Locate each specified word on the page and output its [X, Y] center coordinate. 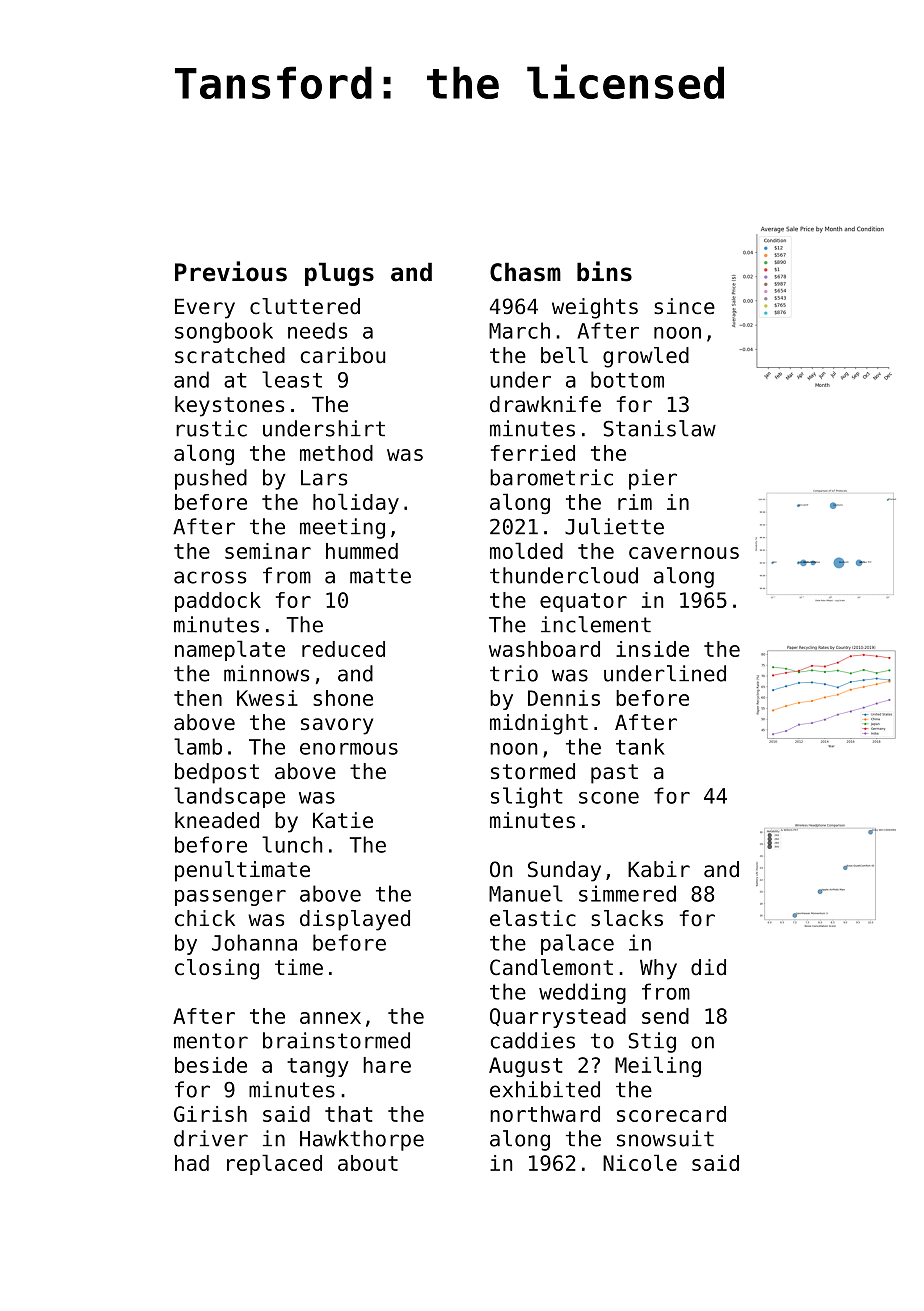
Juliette [614, 526]
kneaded [217, 820]
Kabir [659, 869]
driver [211, 1138]
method [336, 453]
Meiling [658, 1066]
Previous [231, 271]
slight [527, 797]
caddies [533, 1040]
